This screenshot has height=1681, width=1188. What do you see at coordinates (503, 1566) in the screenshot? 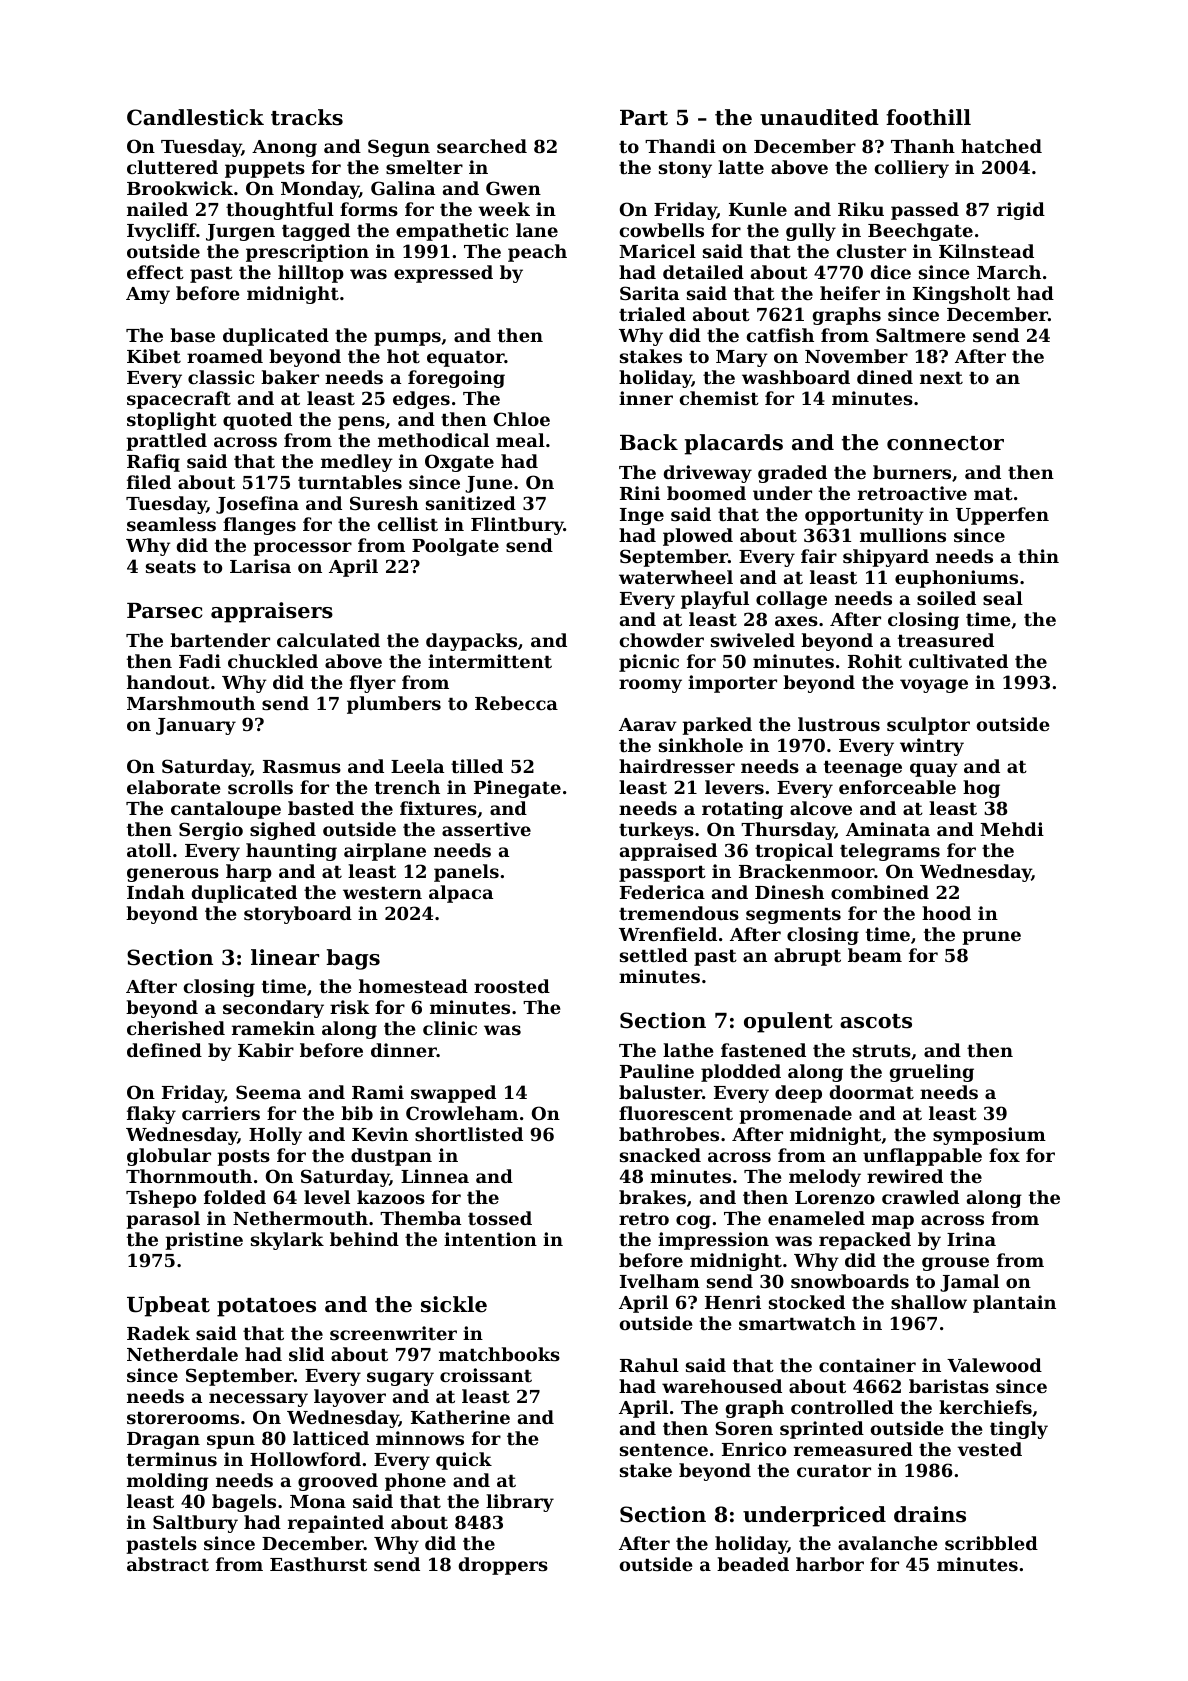
I see `droppers` at bounding box center [503, 1566].
